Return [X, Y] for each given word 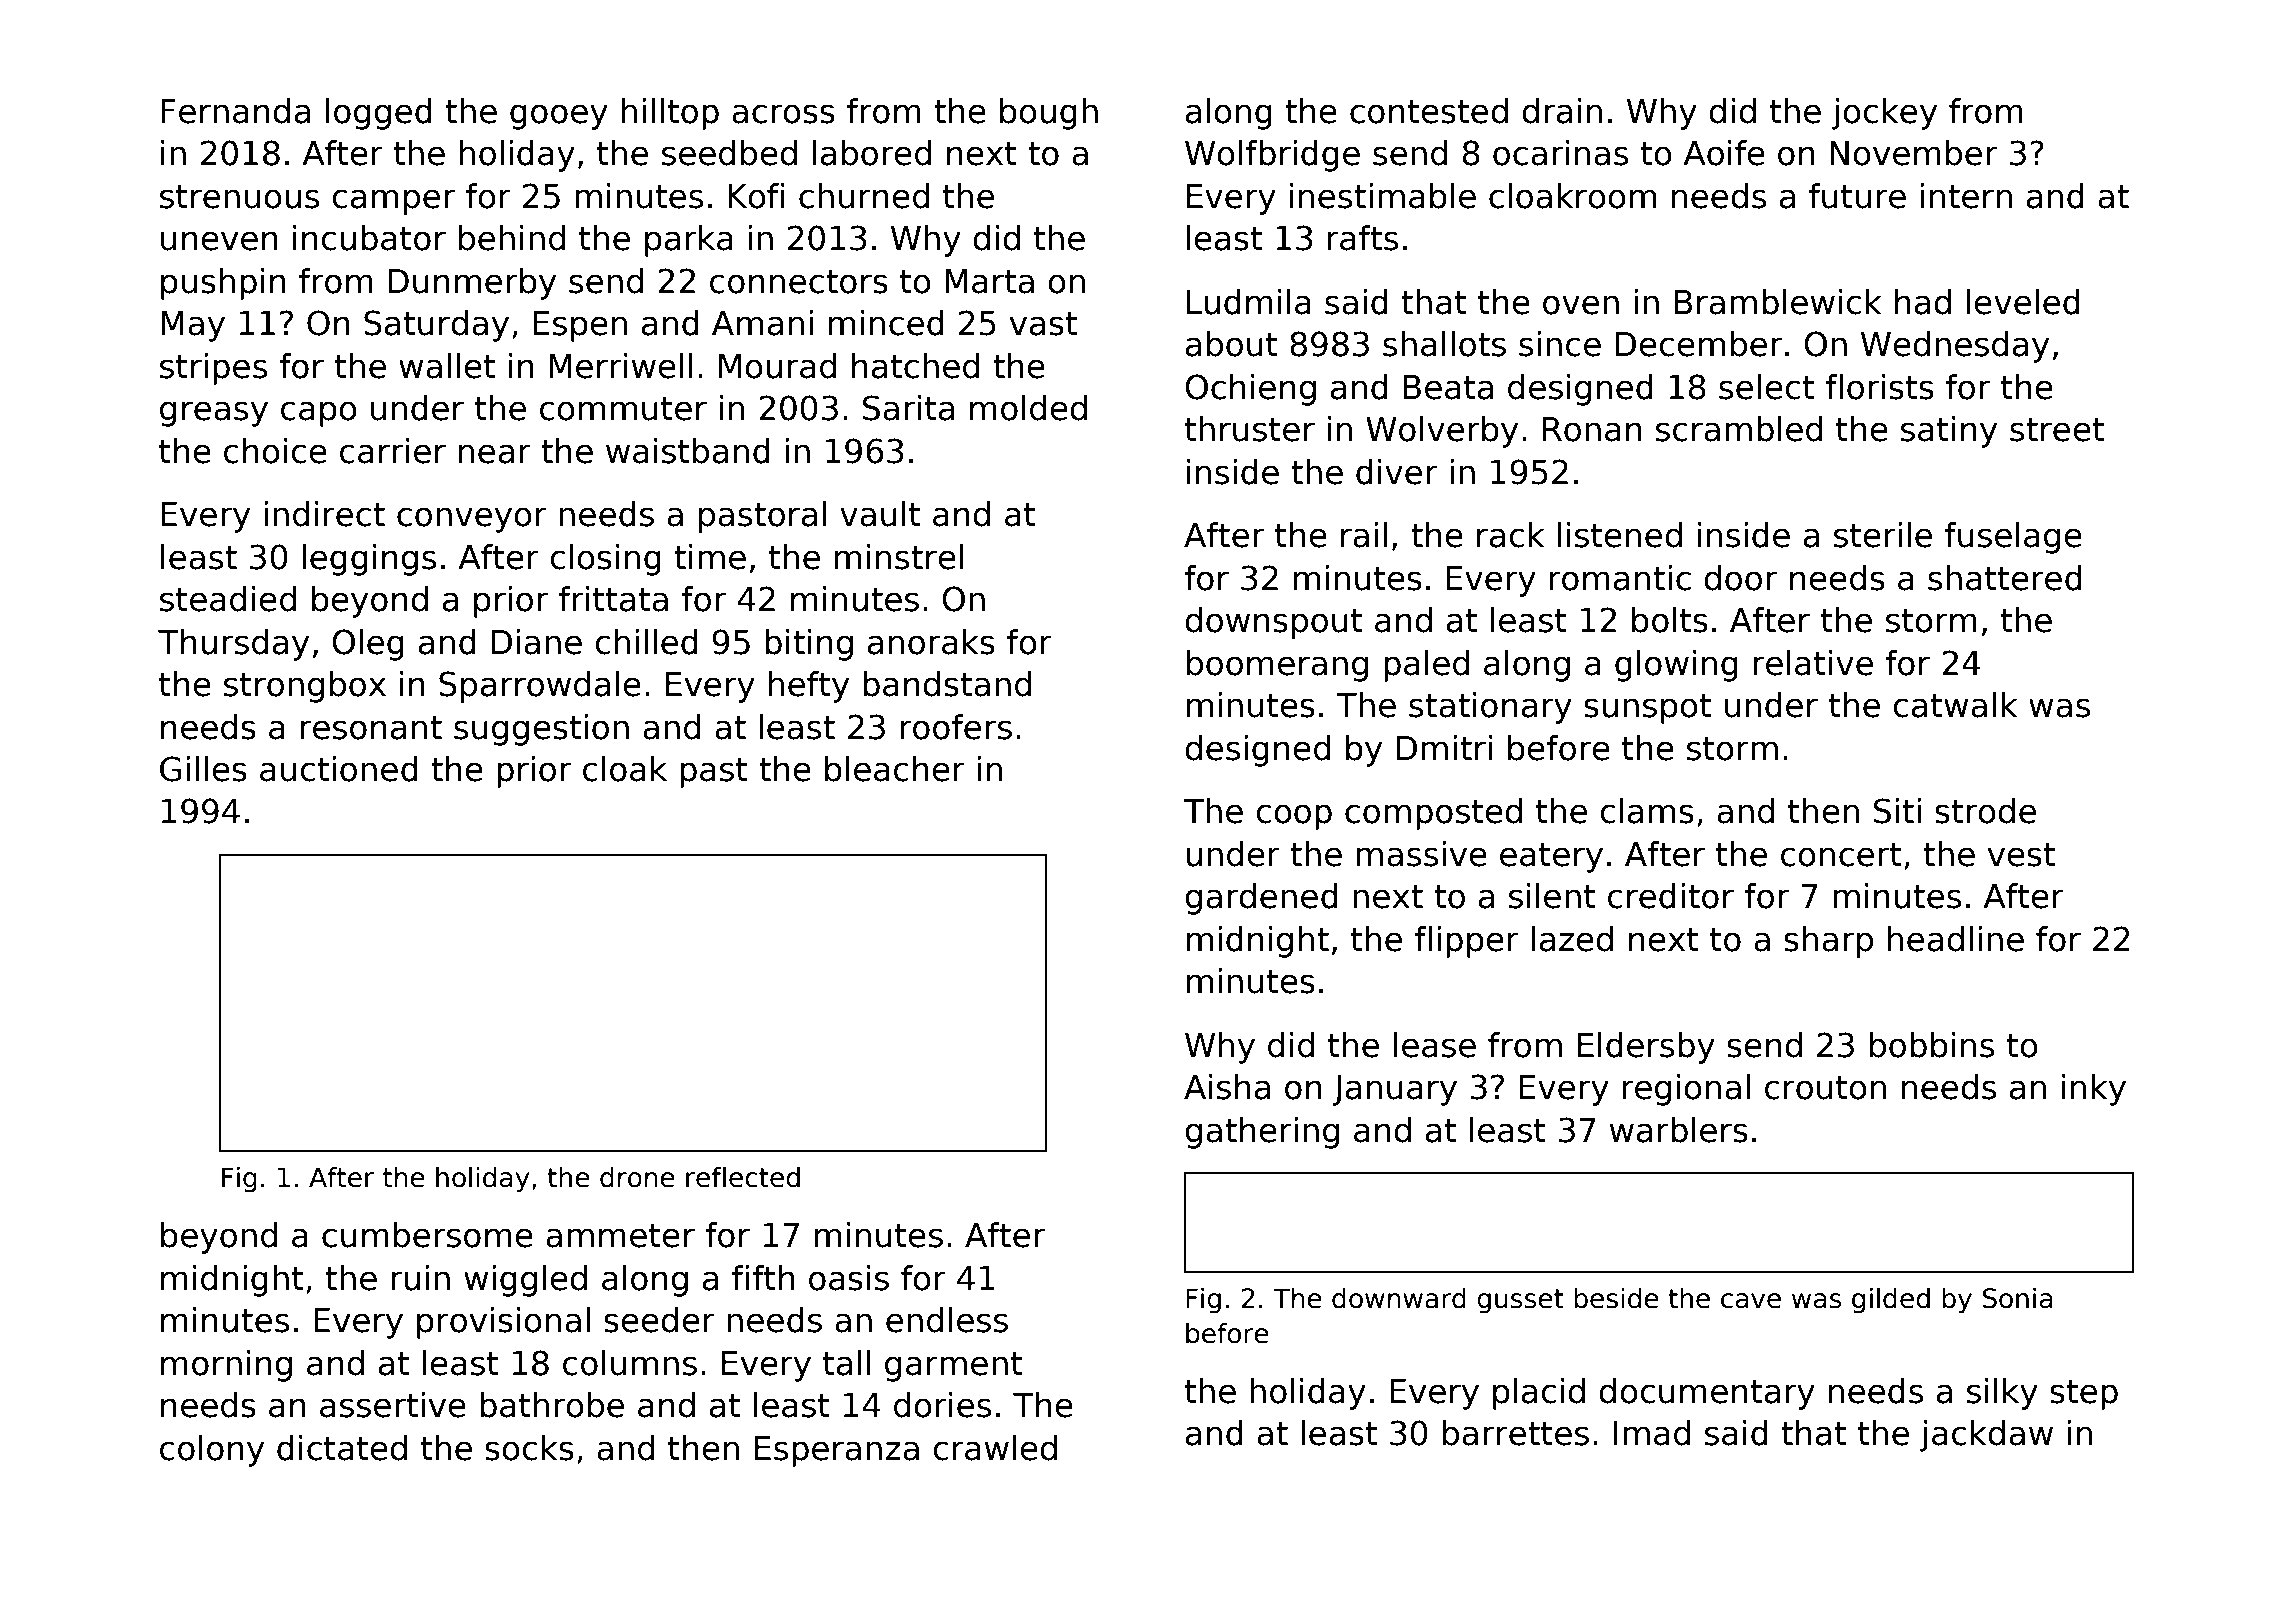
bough [1049, 114]
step [2084, 1395]
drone [637, 1177]
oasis [849, 1278]
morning [226, 1366]
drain [1562, 111]
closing [605, 560]
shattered [2005, 578]
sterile [1883, 535]
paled [1426, 666]
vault [880, 514]
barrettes [1516, 1433]
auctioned [339, 769]
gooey [559, 117]
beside [1616, 1298]
